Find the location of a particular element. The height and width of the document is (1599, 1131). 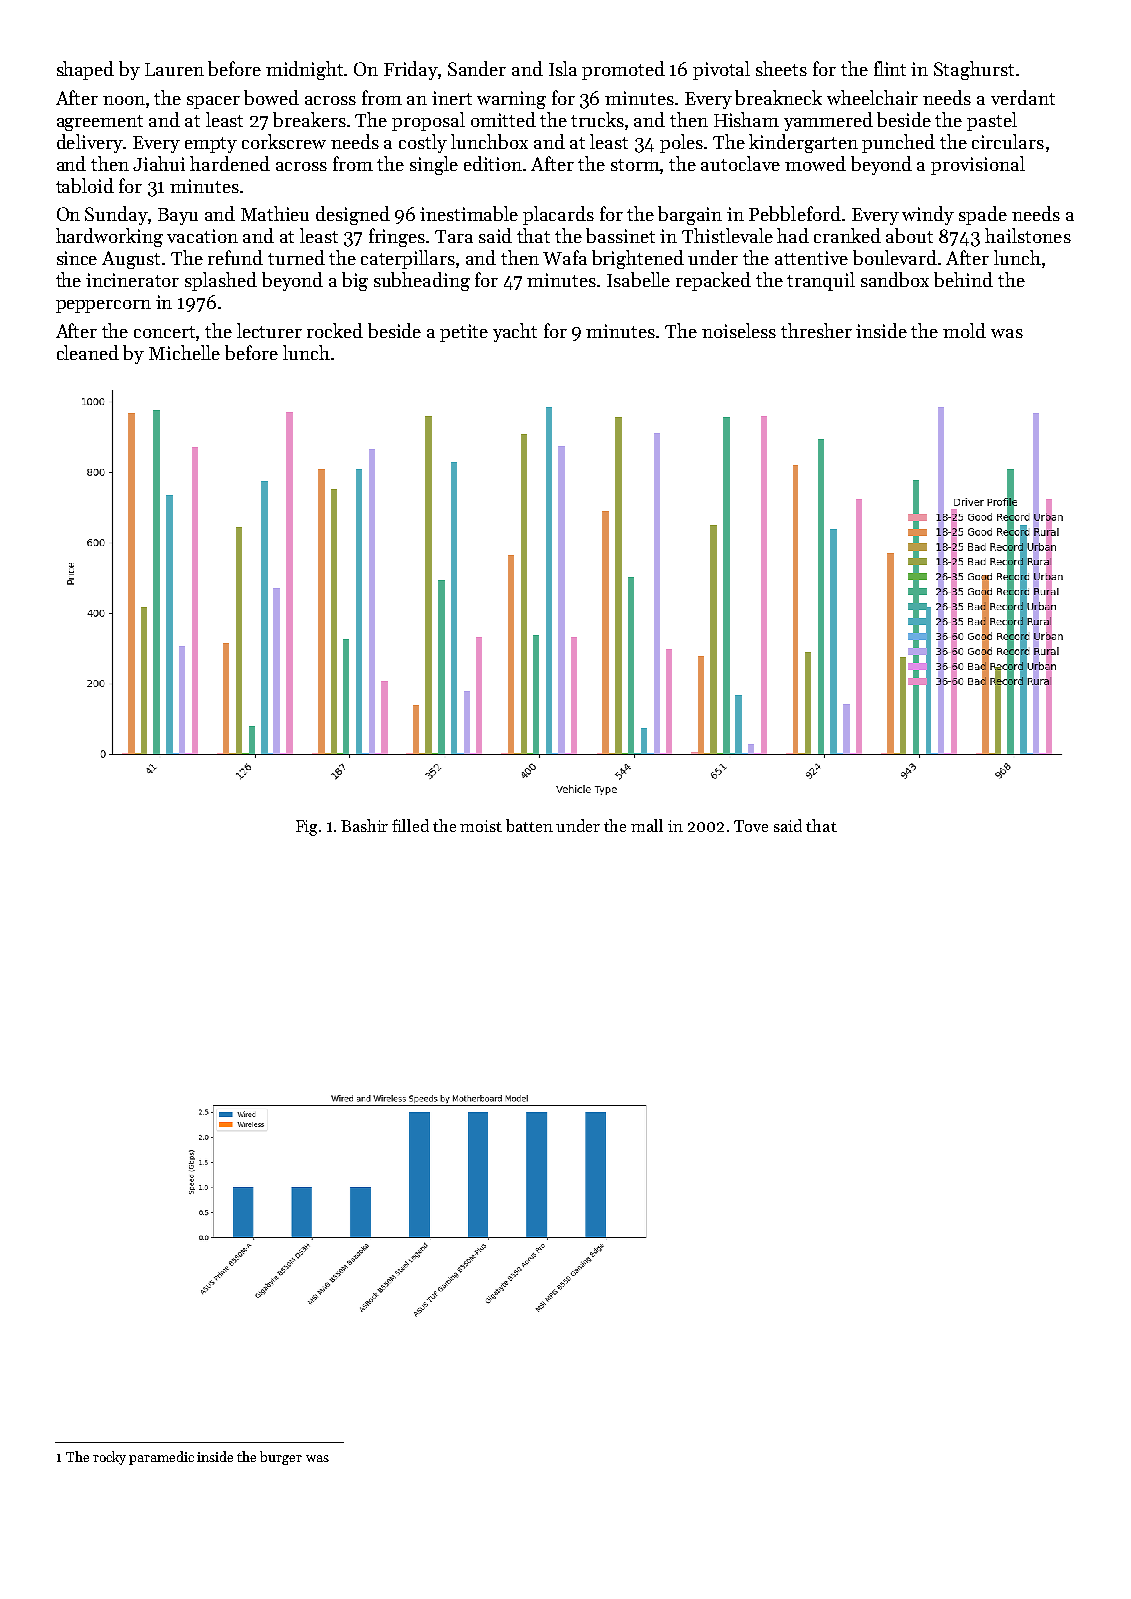

bassinet is located at coordinates (620, 235).
